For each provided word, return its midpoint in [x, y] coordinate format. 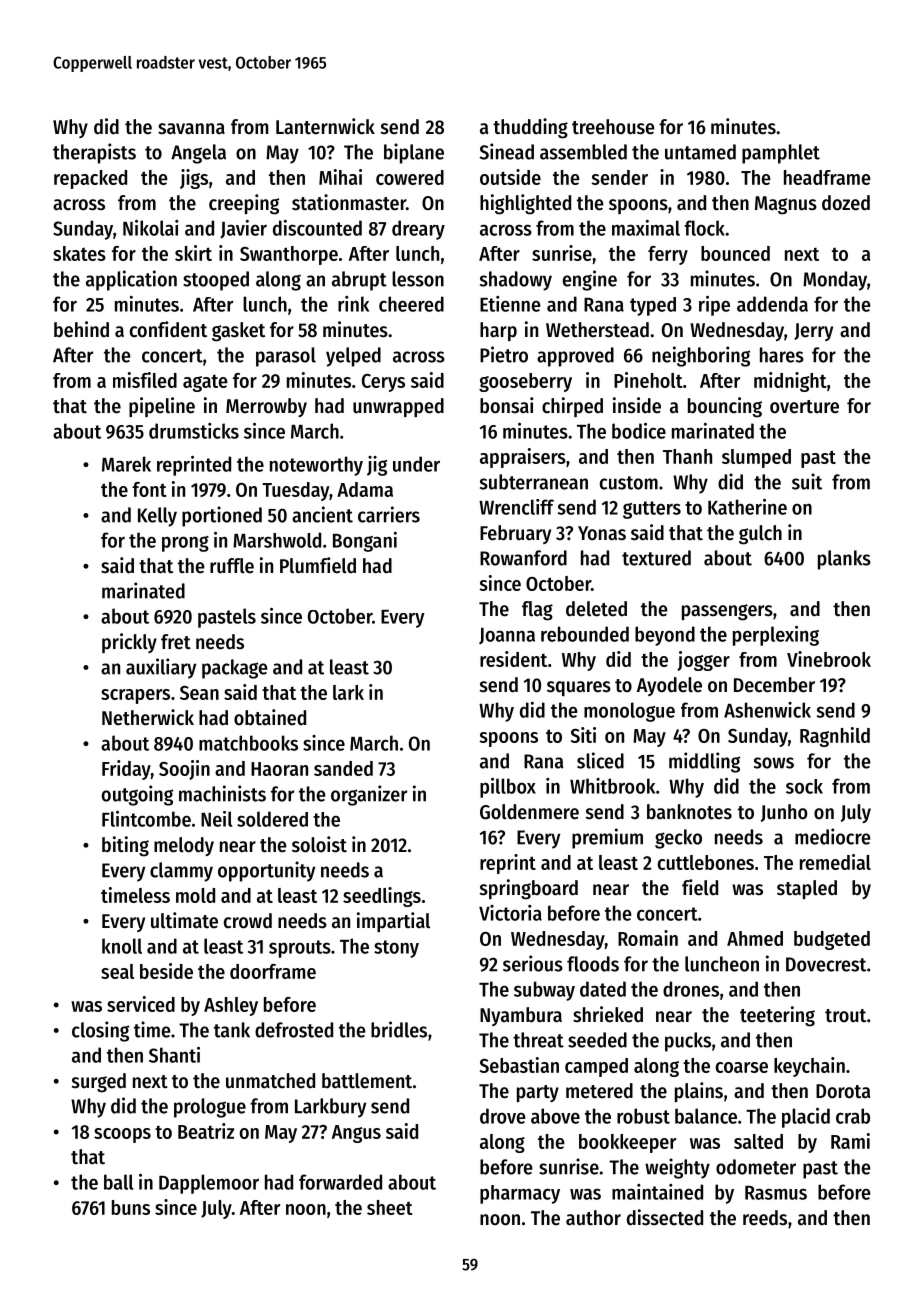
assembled [583, 152]
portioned [222, 516]
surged [99, 1083]
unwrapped [398, 407]
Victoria [510, 913]
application [131, 280]
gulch [760, 535]
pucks [688, 1042]
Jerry [813, 332]
